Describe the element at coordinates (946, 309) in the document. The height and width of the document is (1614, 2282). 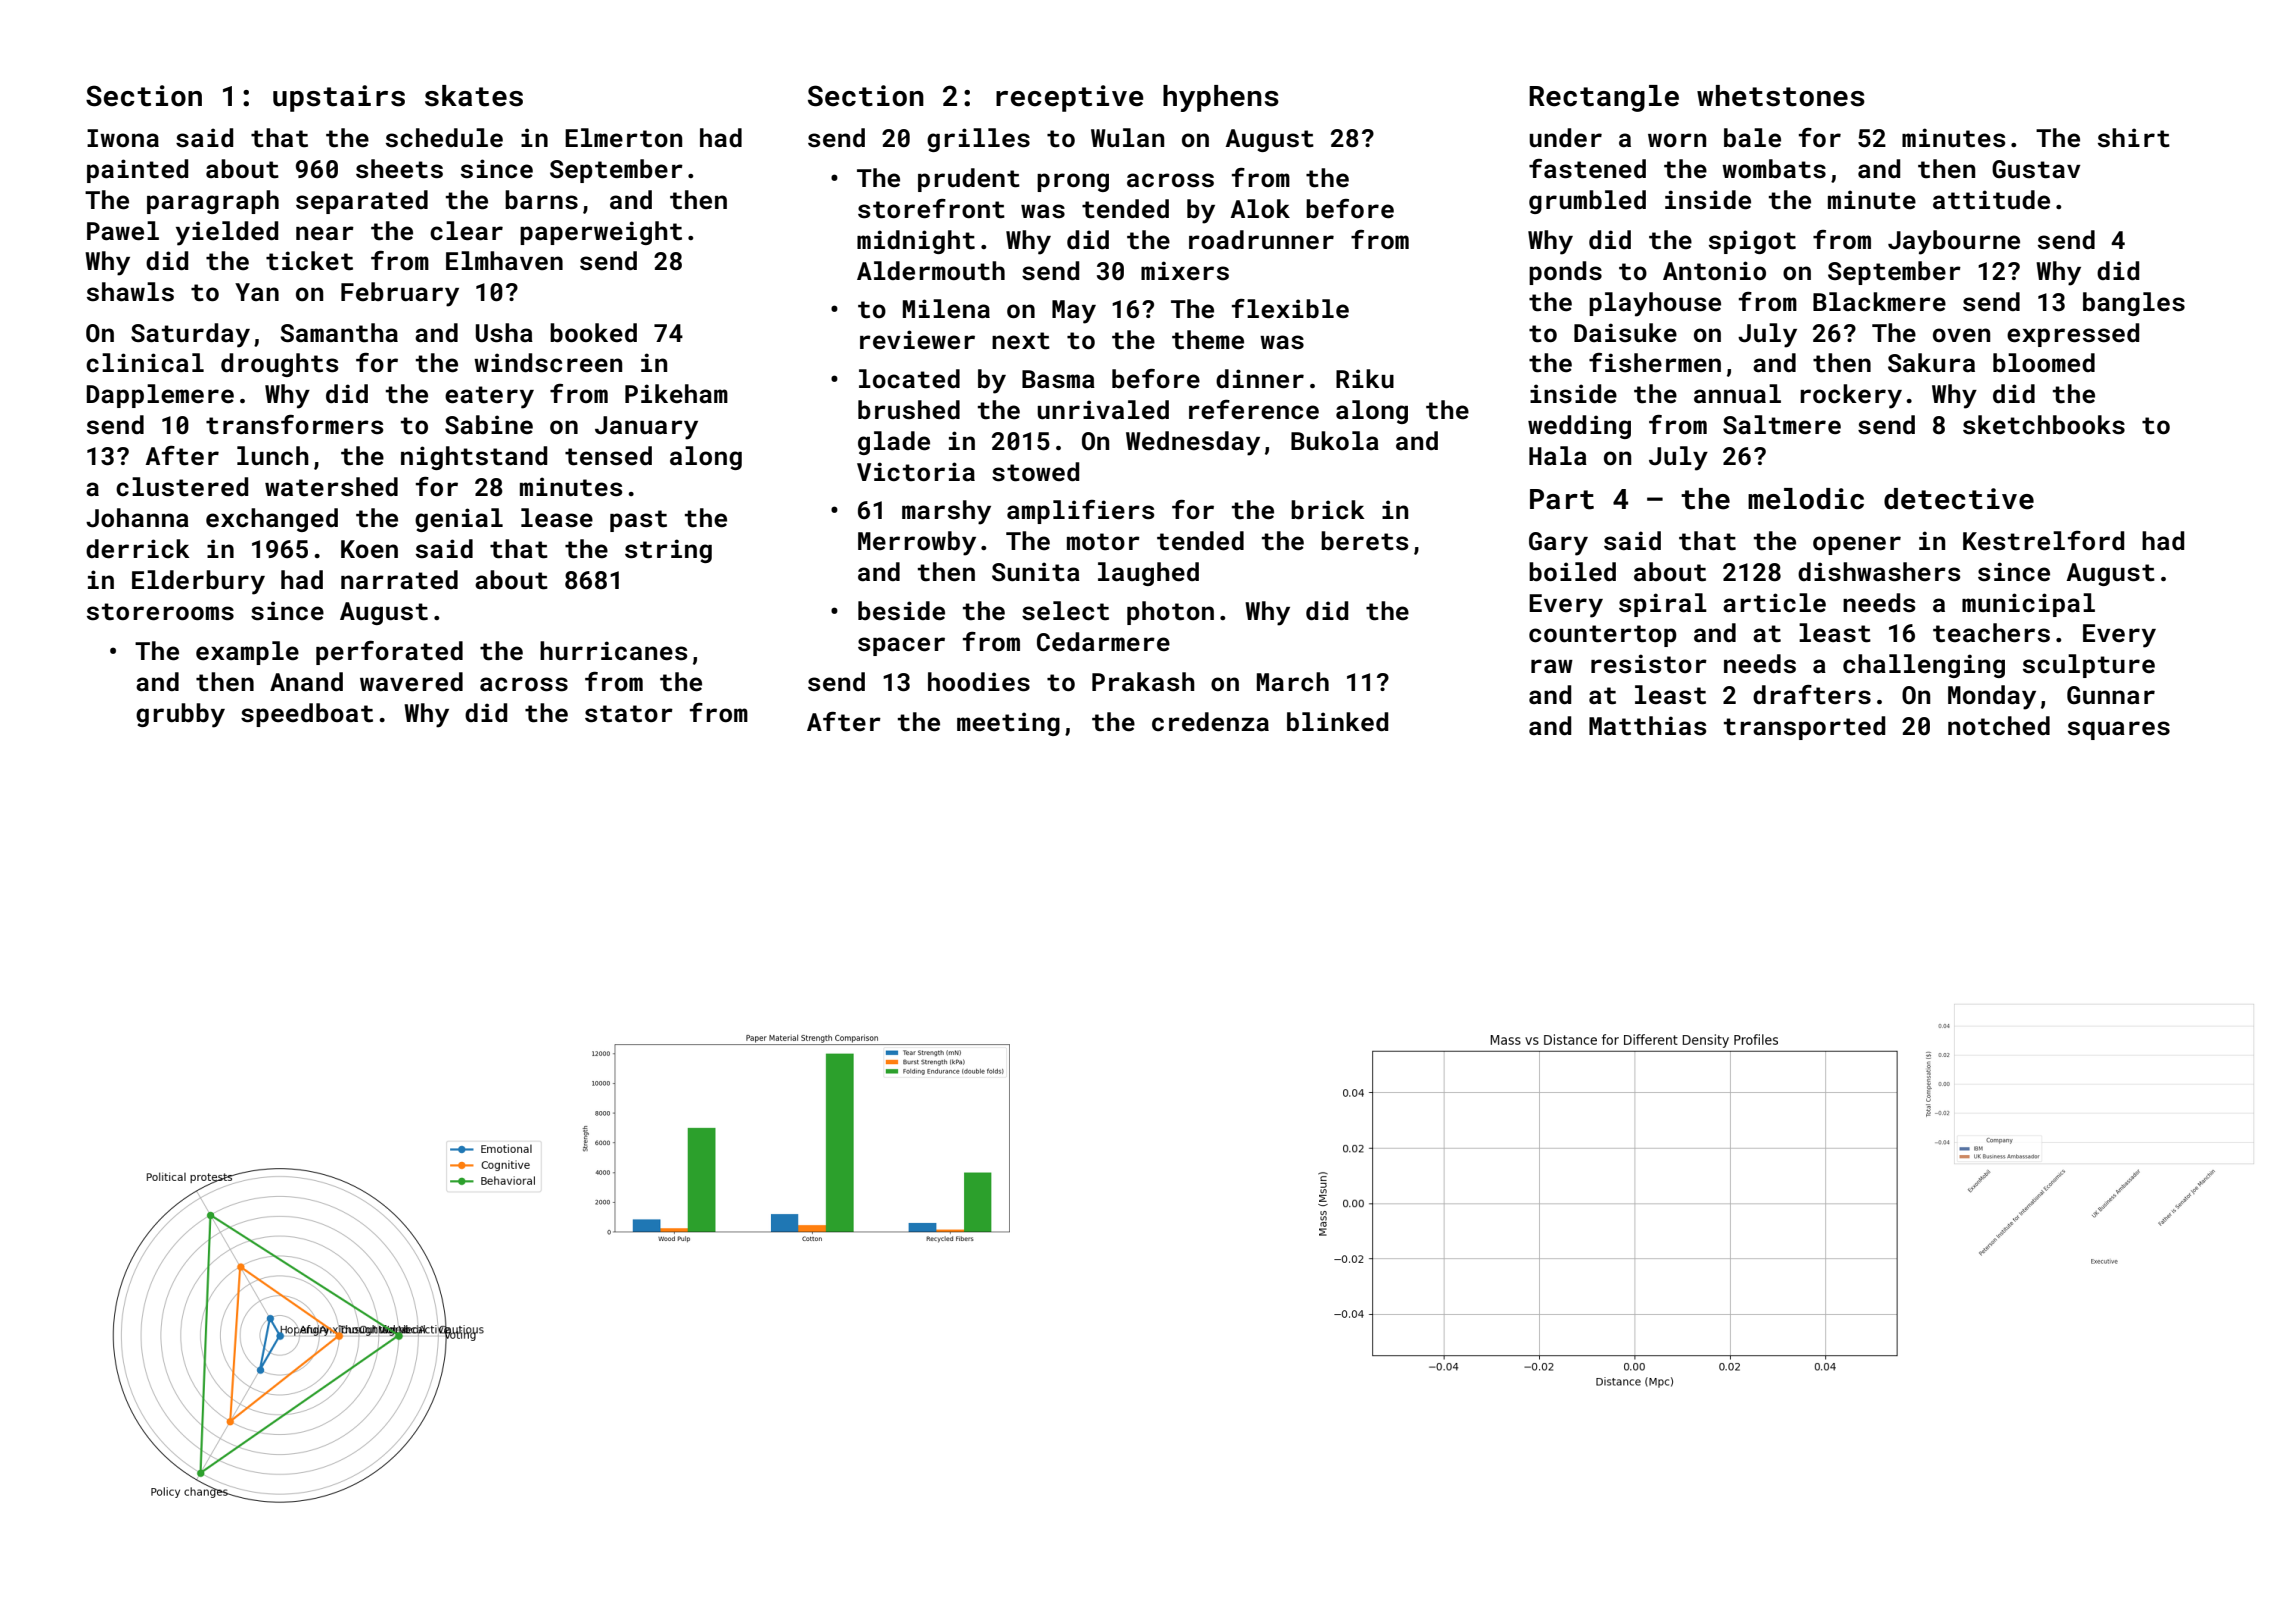
I see `Milena` at that location.
